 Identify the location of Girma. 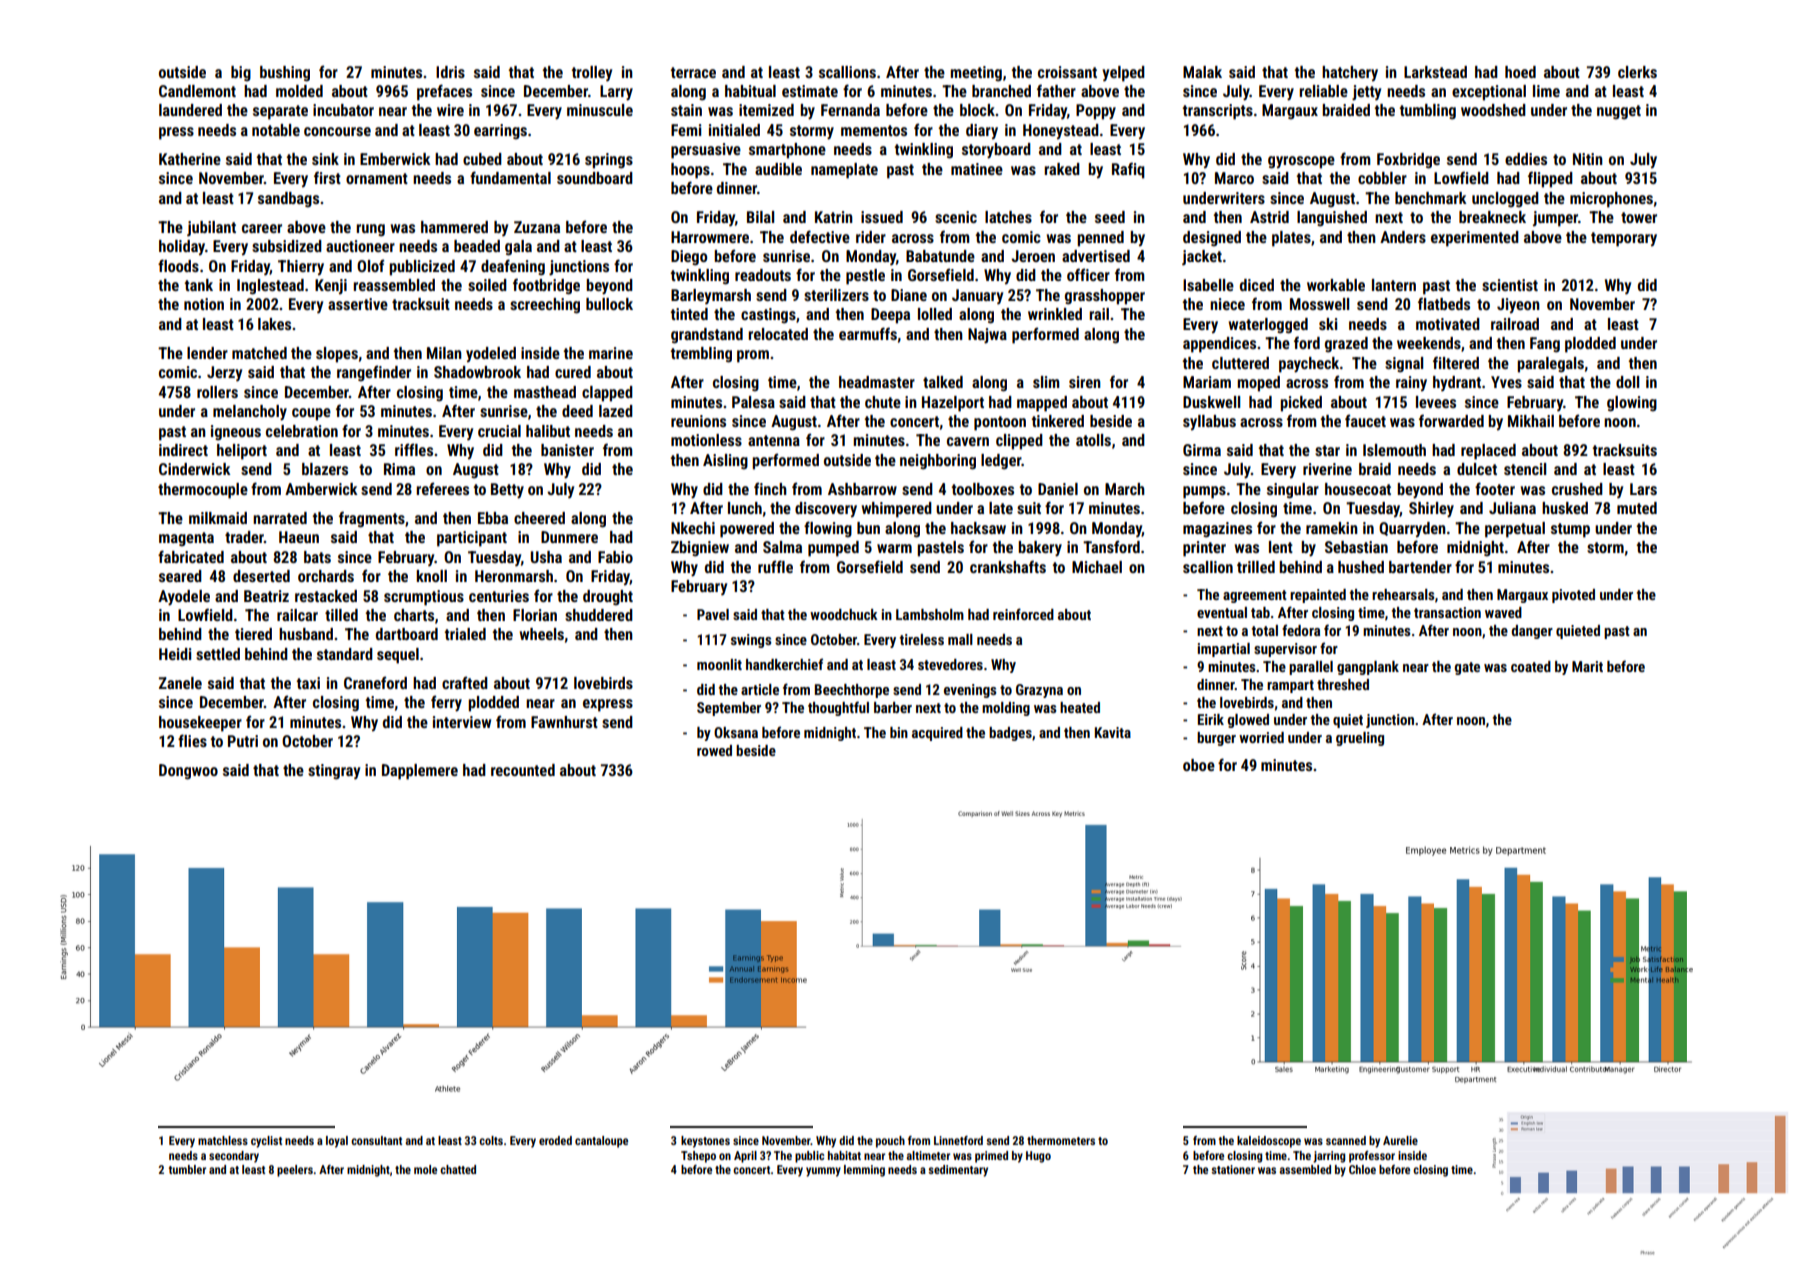
(1202, 450).
